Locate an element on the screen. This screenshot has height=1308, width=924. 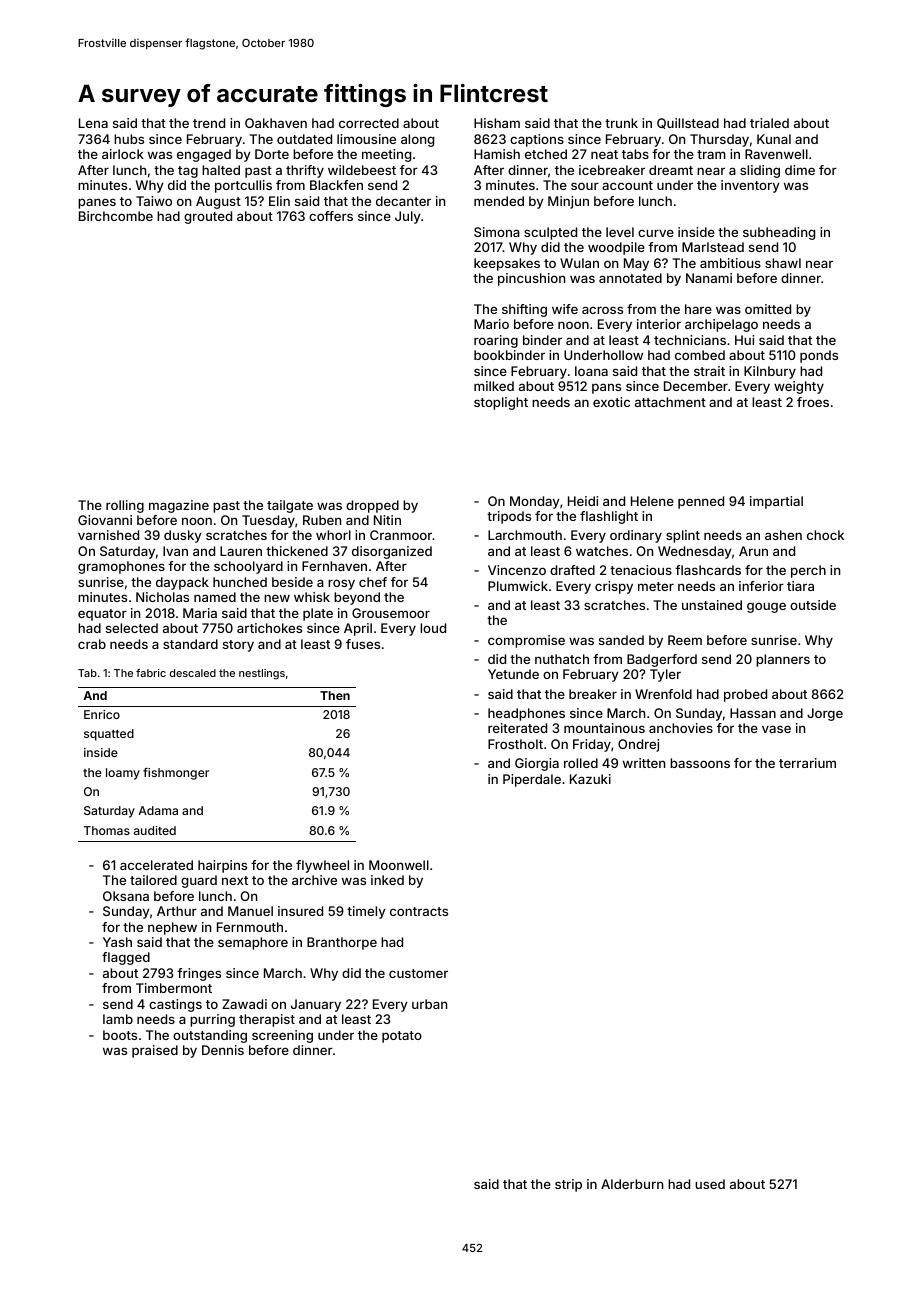
crab is located at coordinates (92, 644).
